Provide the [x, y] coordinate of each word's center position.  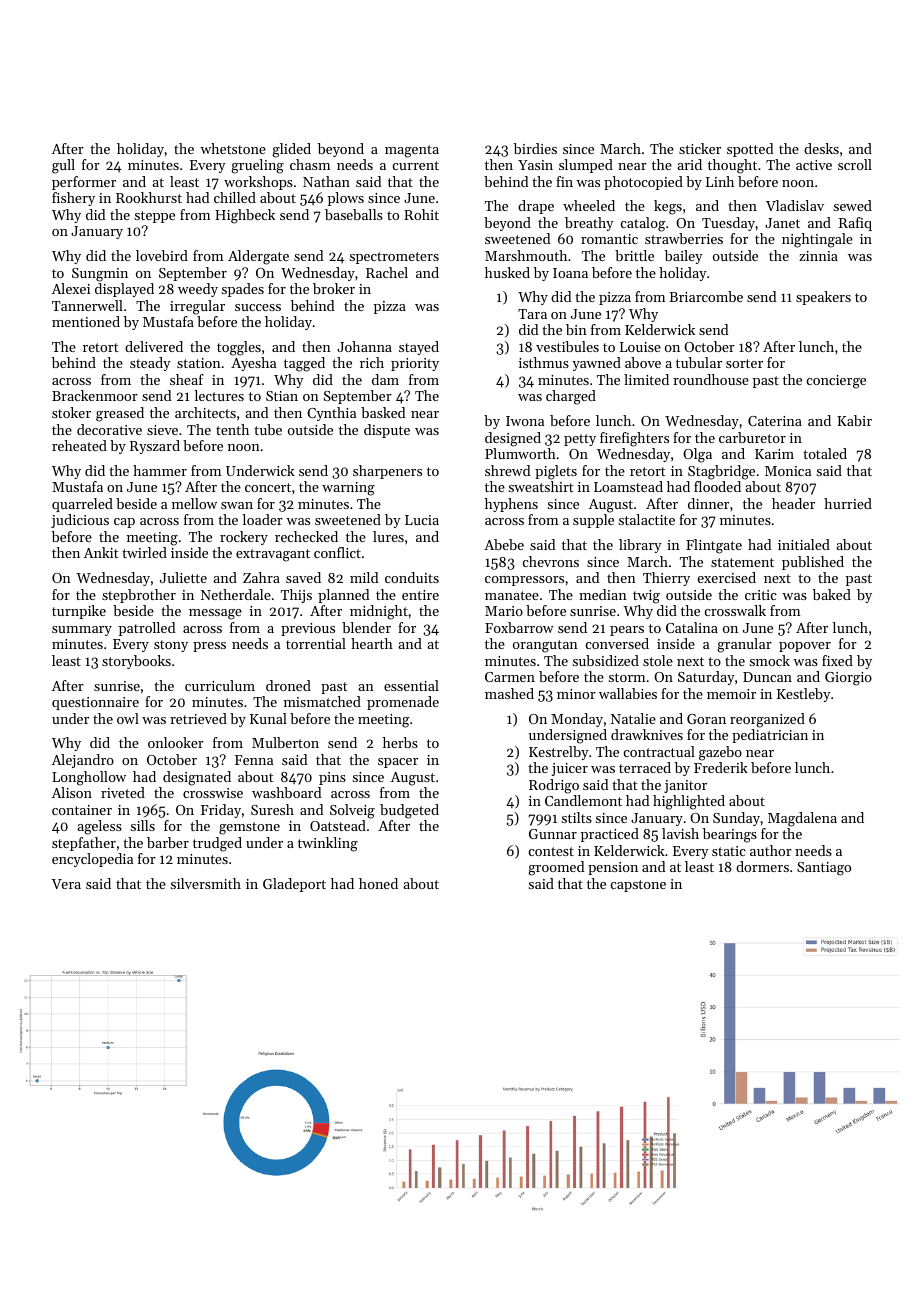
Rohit [421, 214]
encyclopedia [92, 860]
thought [732, 166]
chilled [235, 197]
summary [82, 631]
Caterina [775, 421]
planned [343, 596]
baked [832, 594]
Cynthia [331, 414]
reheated [79, 445]
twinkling [328, 844]
